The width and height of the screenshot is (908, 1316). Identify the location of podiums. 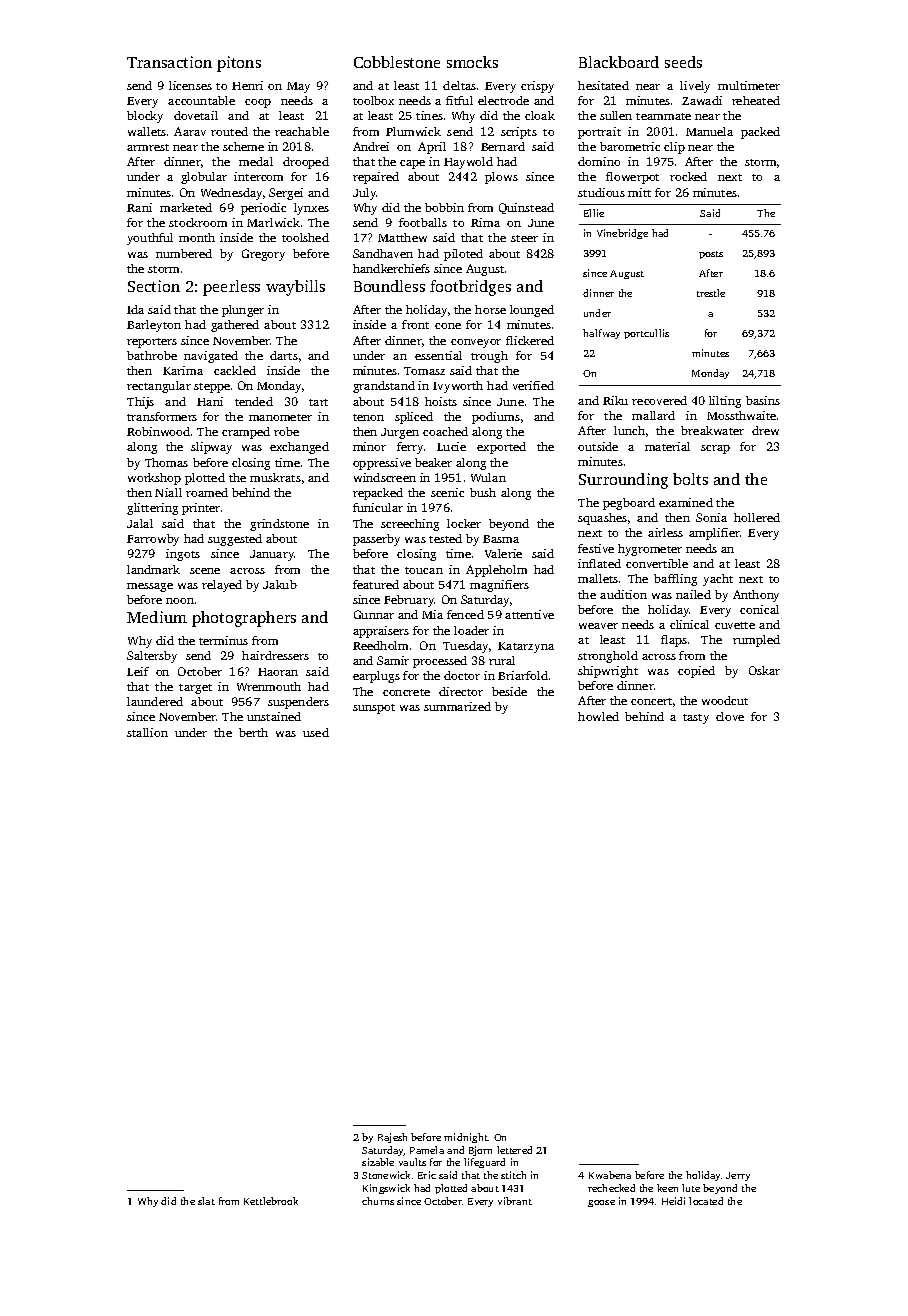
(496, 418).
